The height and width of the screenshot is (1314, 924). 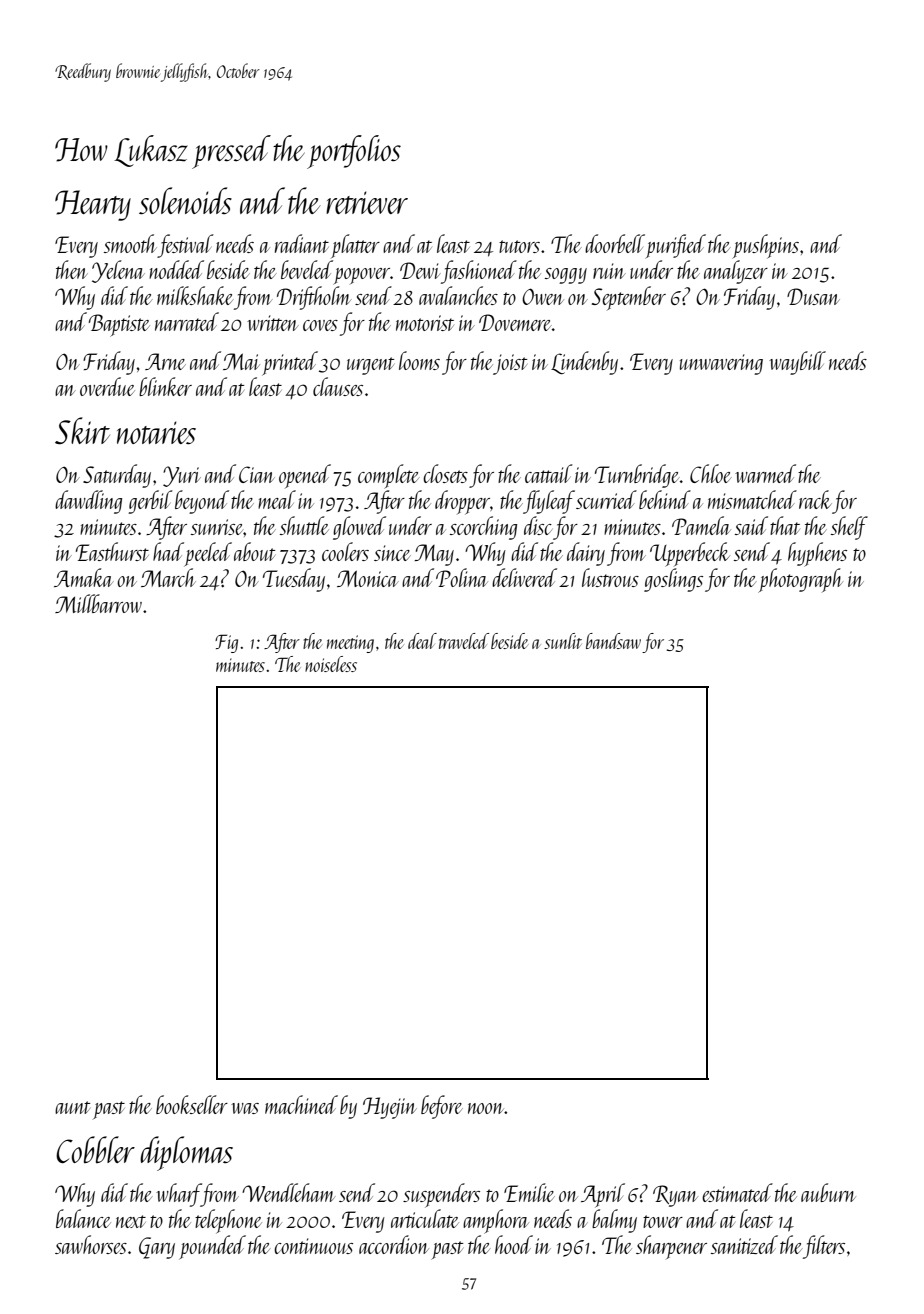 What do you see at coordinates (241, 361) in the screenshot?
I see `Mai` at bounding box center [241, 361].
